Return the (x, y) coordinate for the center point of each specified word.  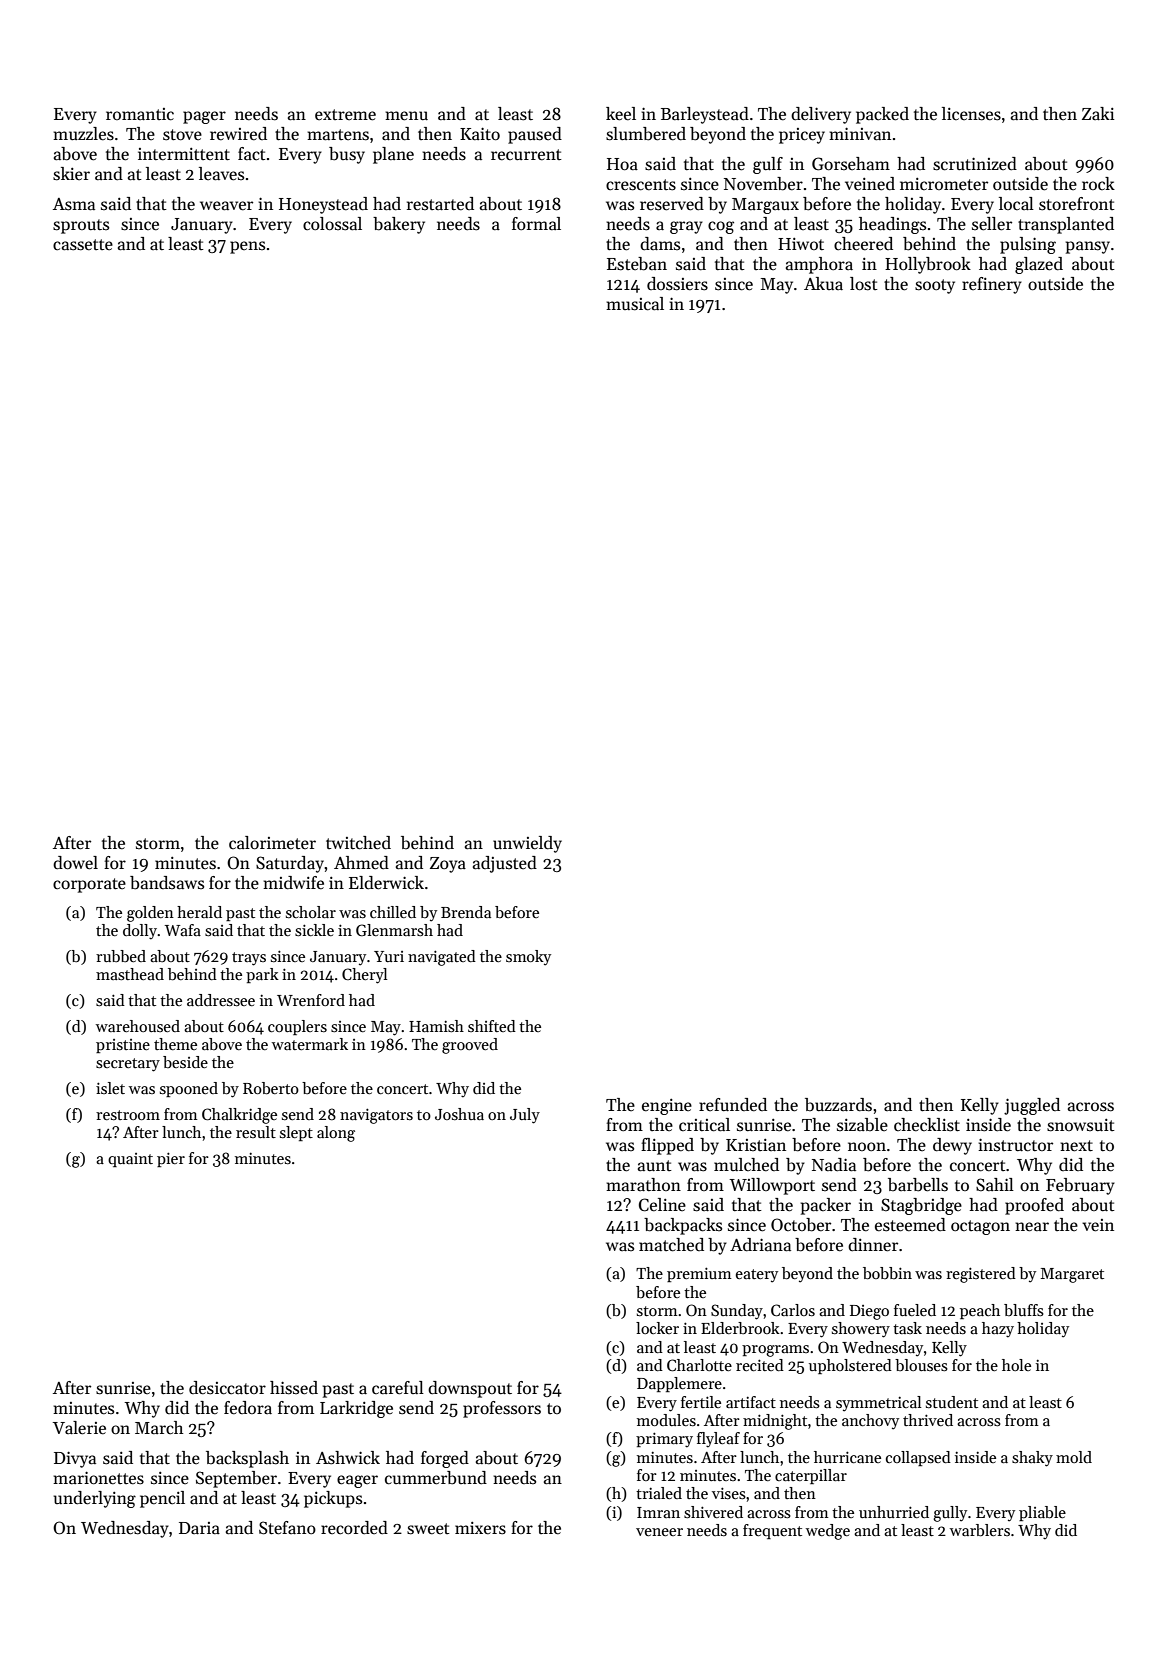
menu (406, 116)
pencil (162, 1499)
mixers (480, 1528)
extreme (345, 115)
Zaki (1098, 113)
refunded (733, 1105)
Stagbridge (921, 1206)
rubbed (121, 956)
